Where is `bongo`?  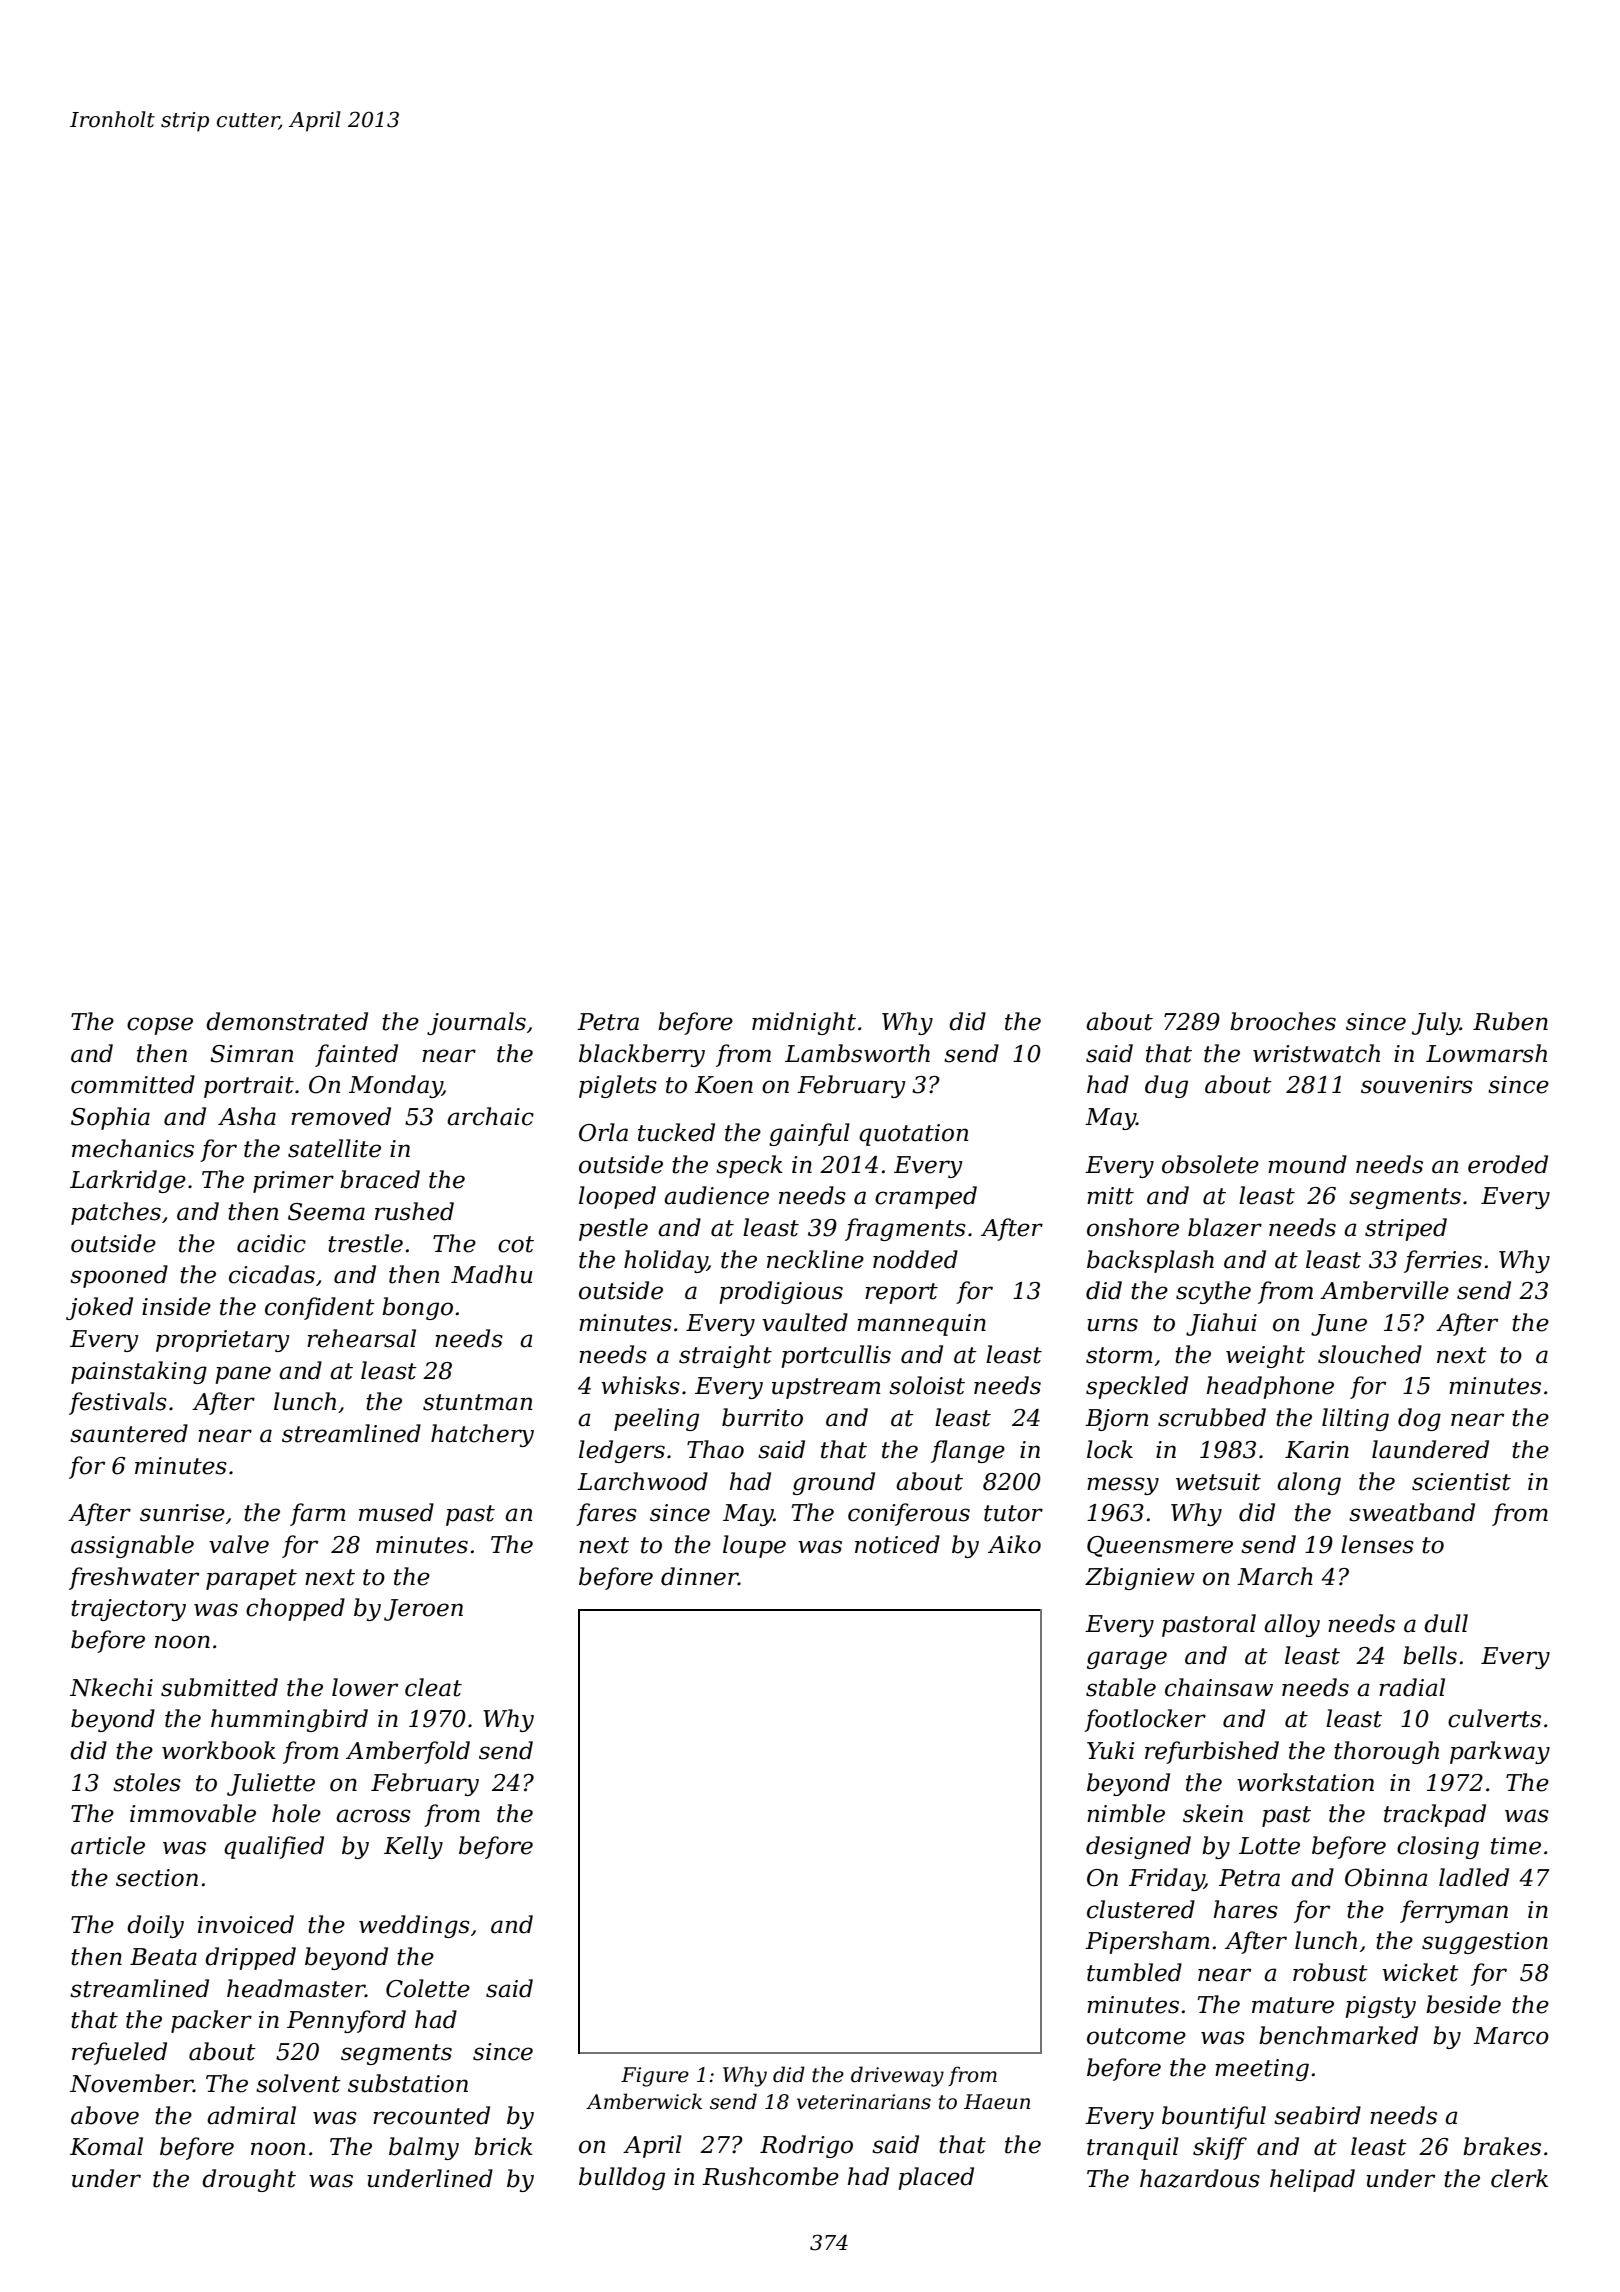
bongo is located at coordinates (417, 1308).
